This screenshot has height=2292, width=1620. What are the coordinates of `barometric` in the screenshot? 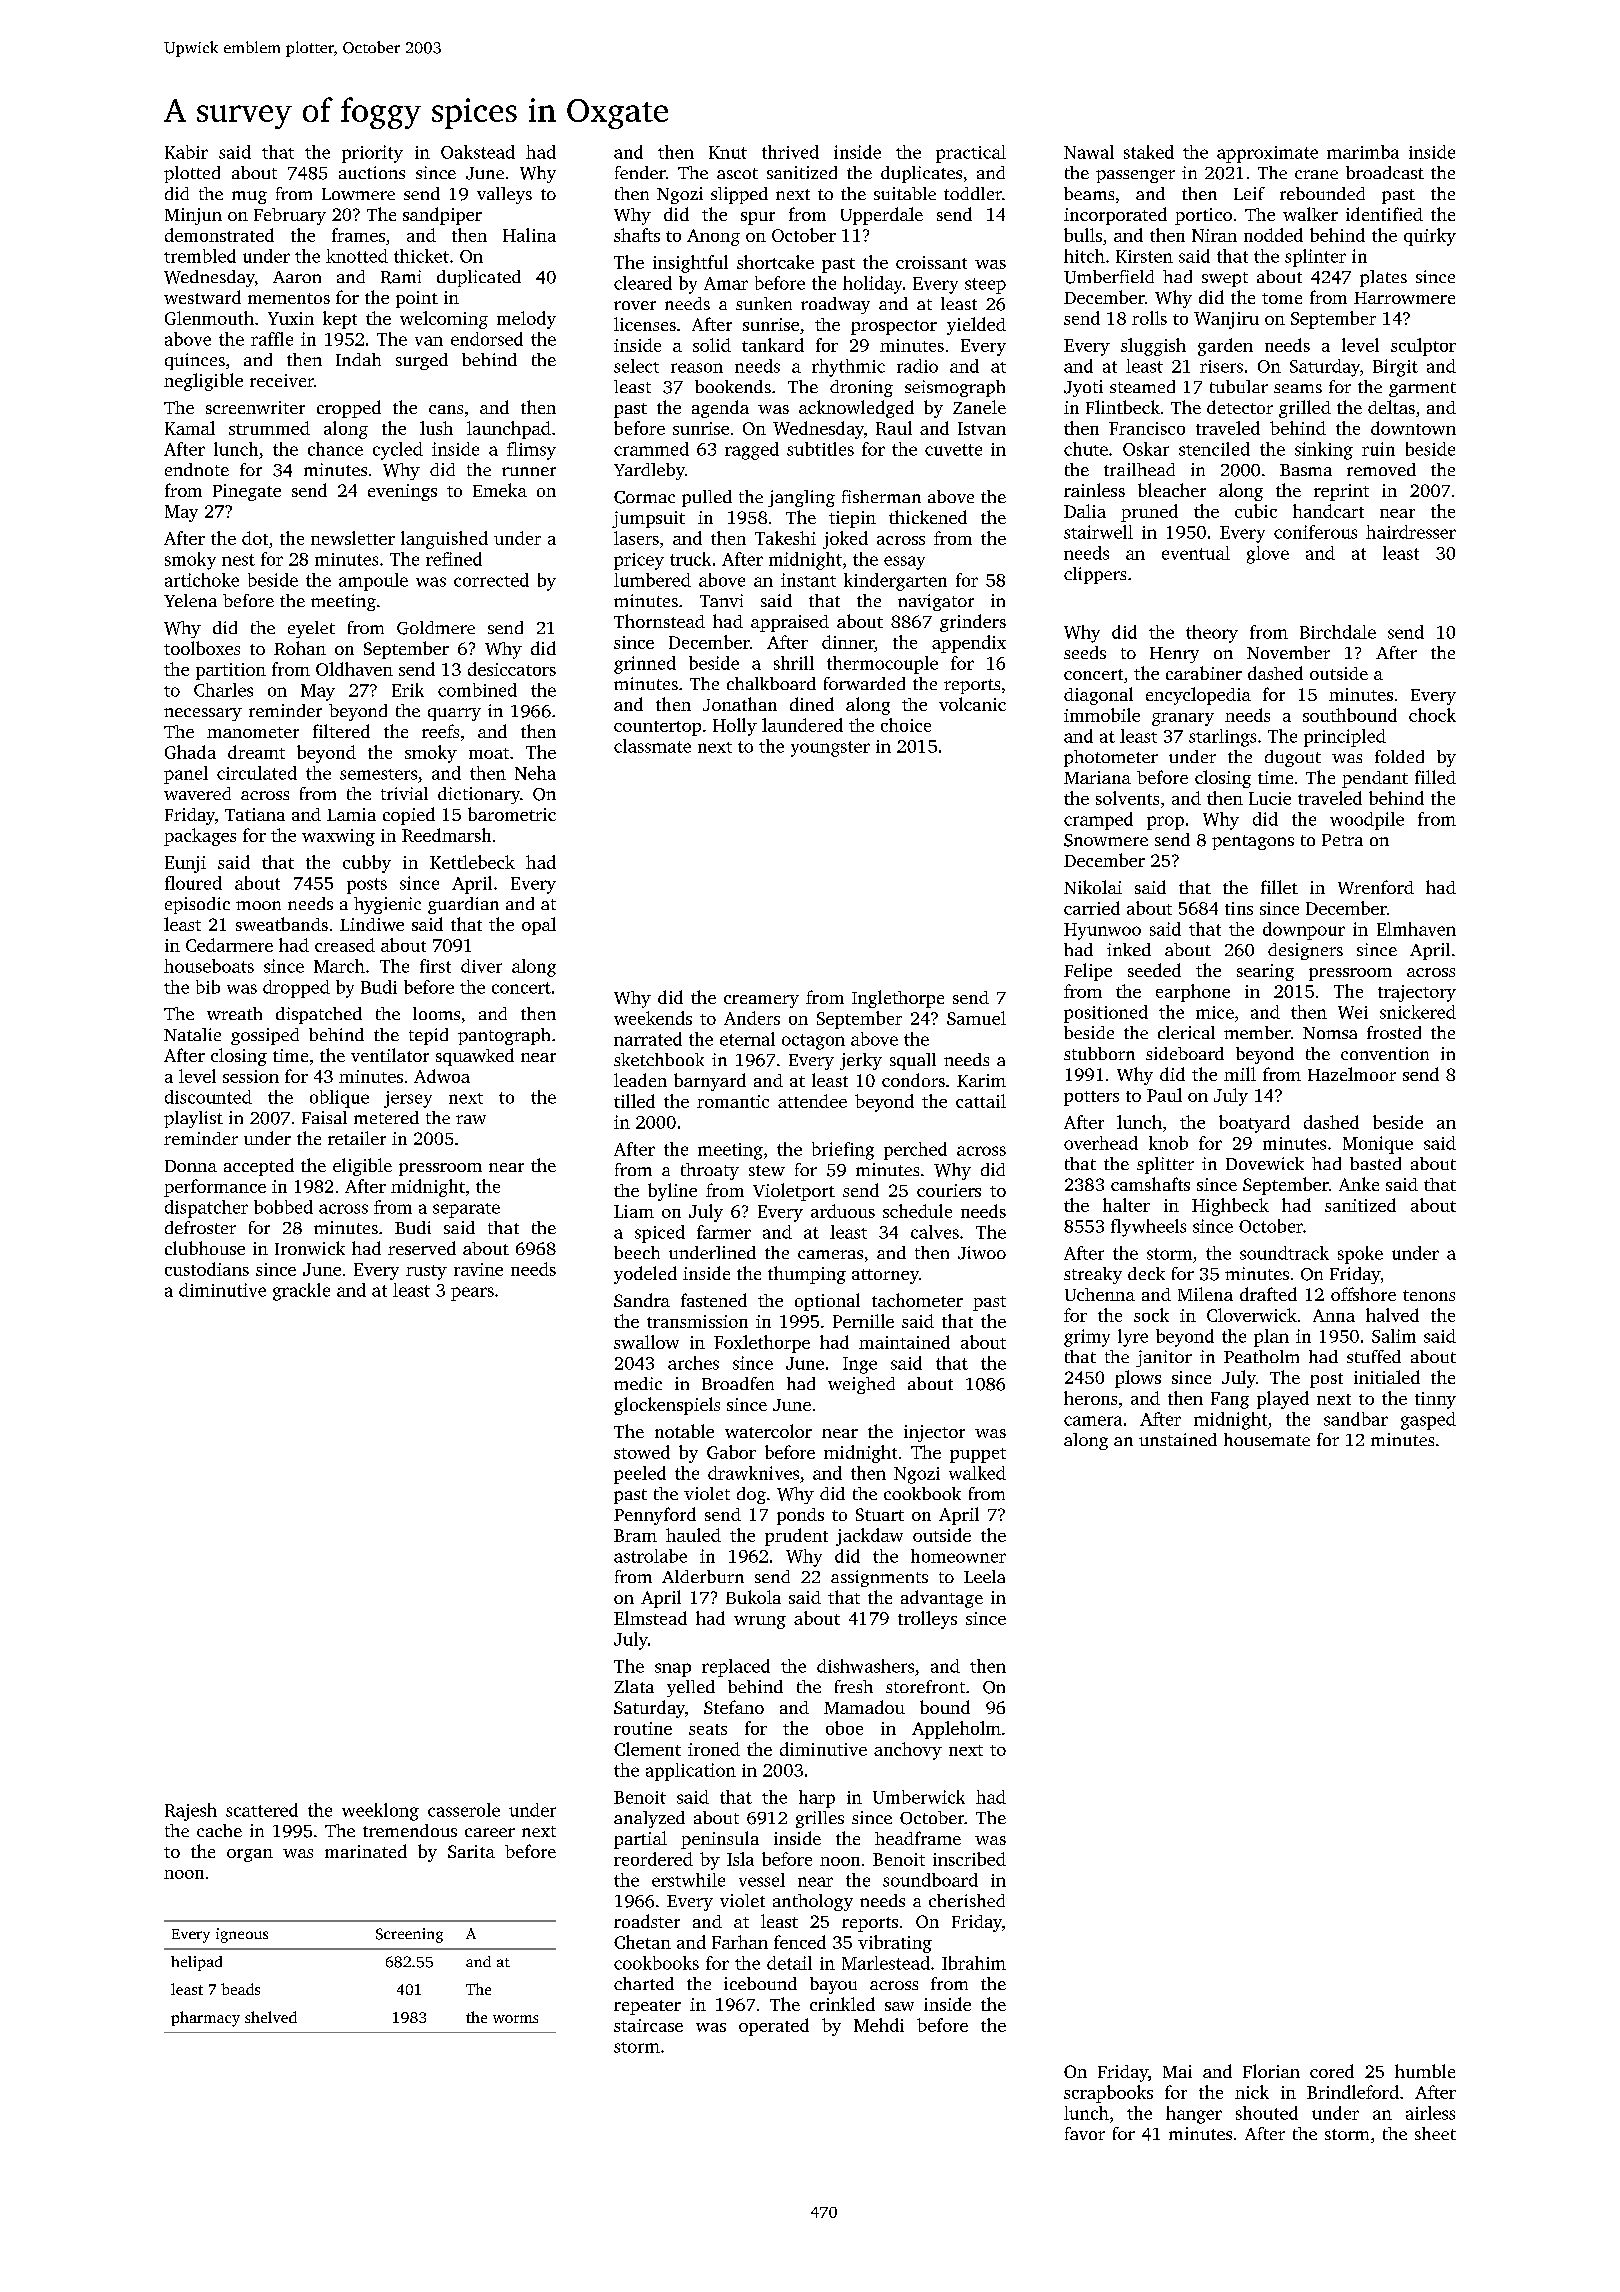 It's located at (512, 814).
